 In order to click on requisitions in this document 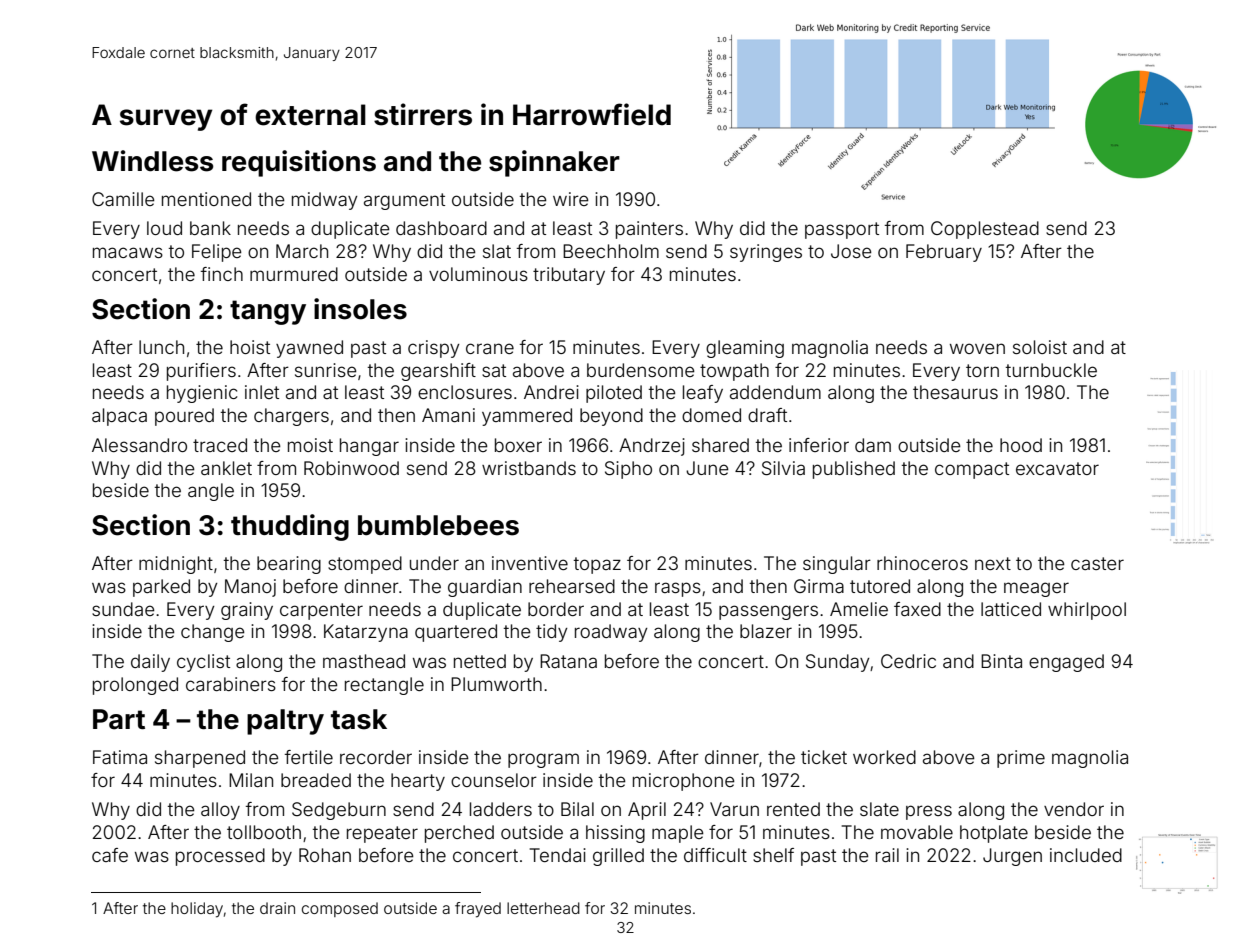, I will do `click(299, 163)`.
